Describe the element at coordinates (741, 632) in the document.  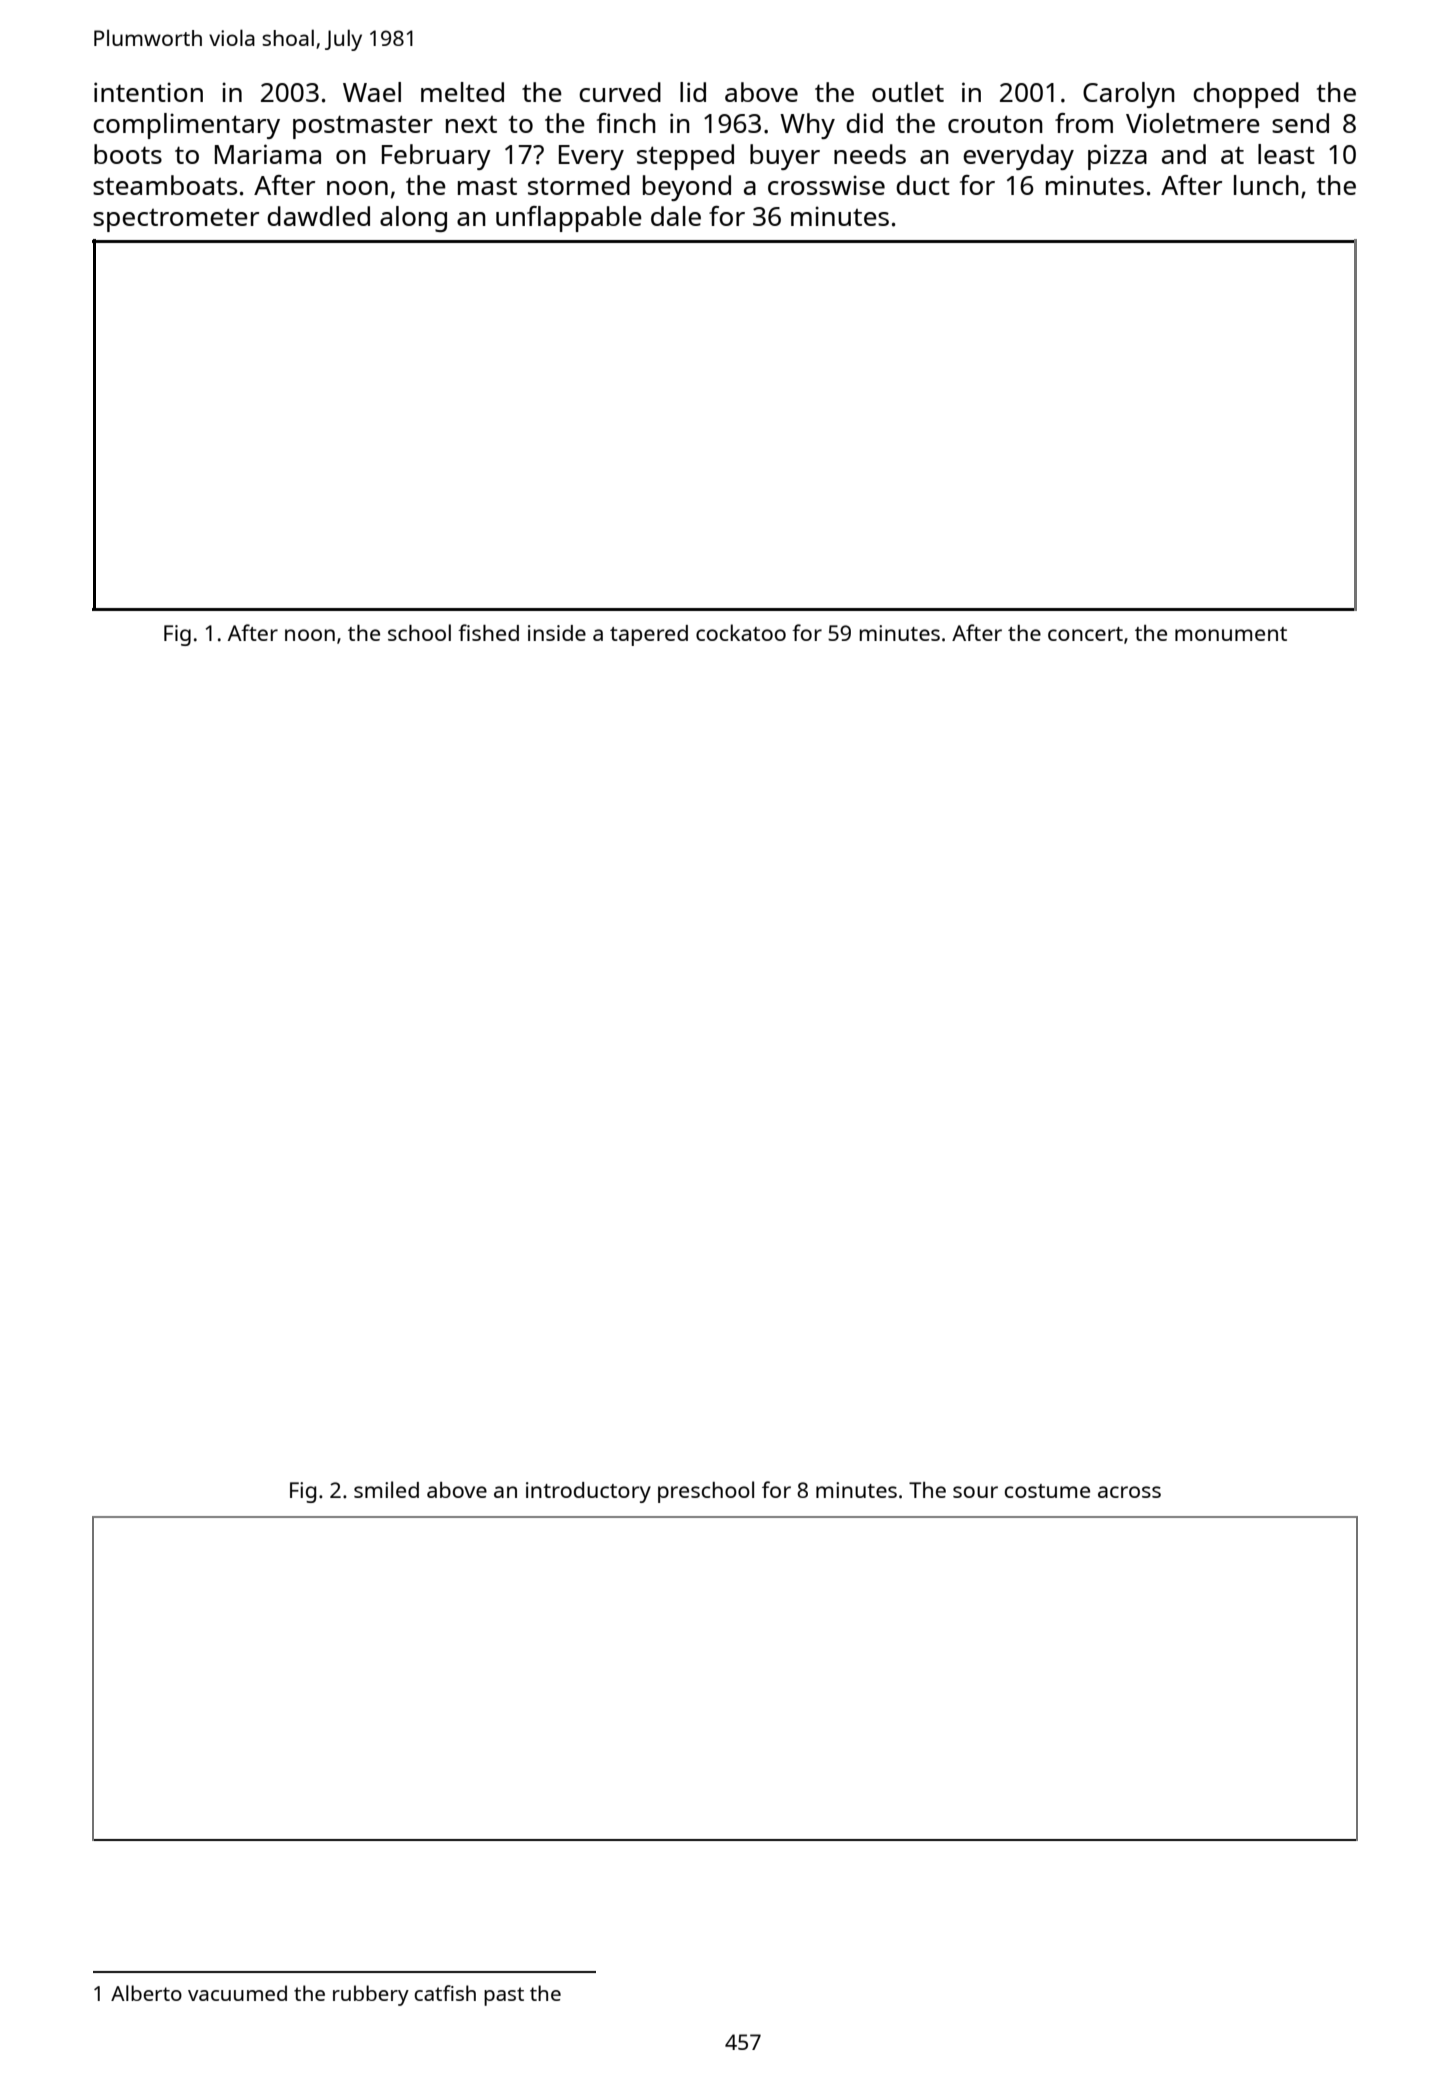
I see `cockatoo` at that location.
